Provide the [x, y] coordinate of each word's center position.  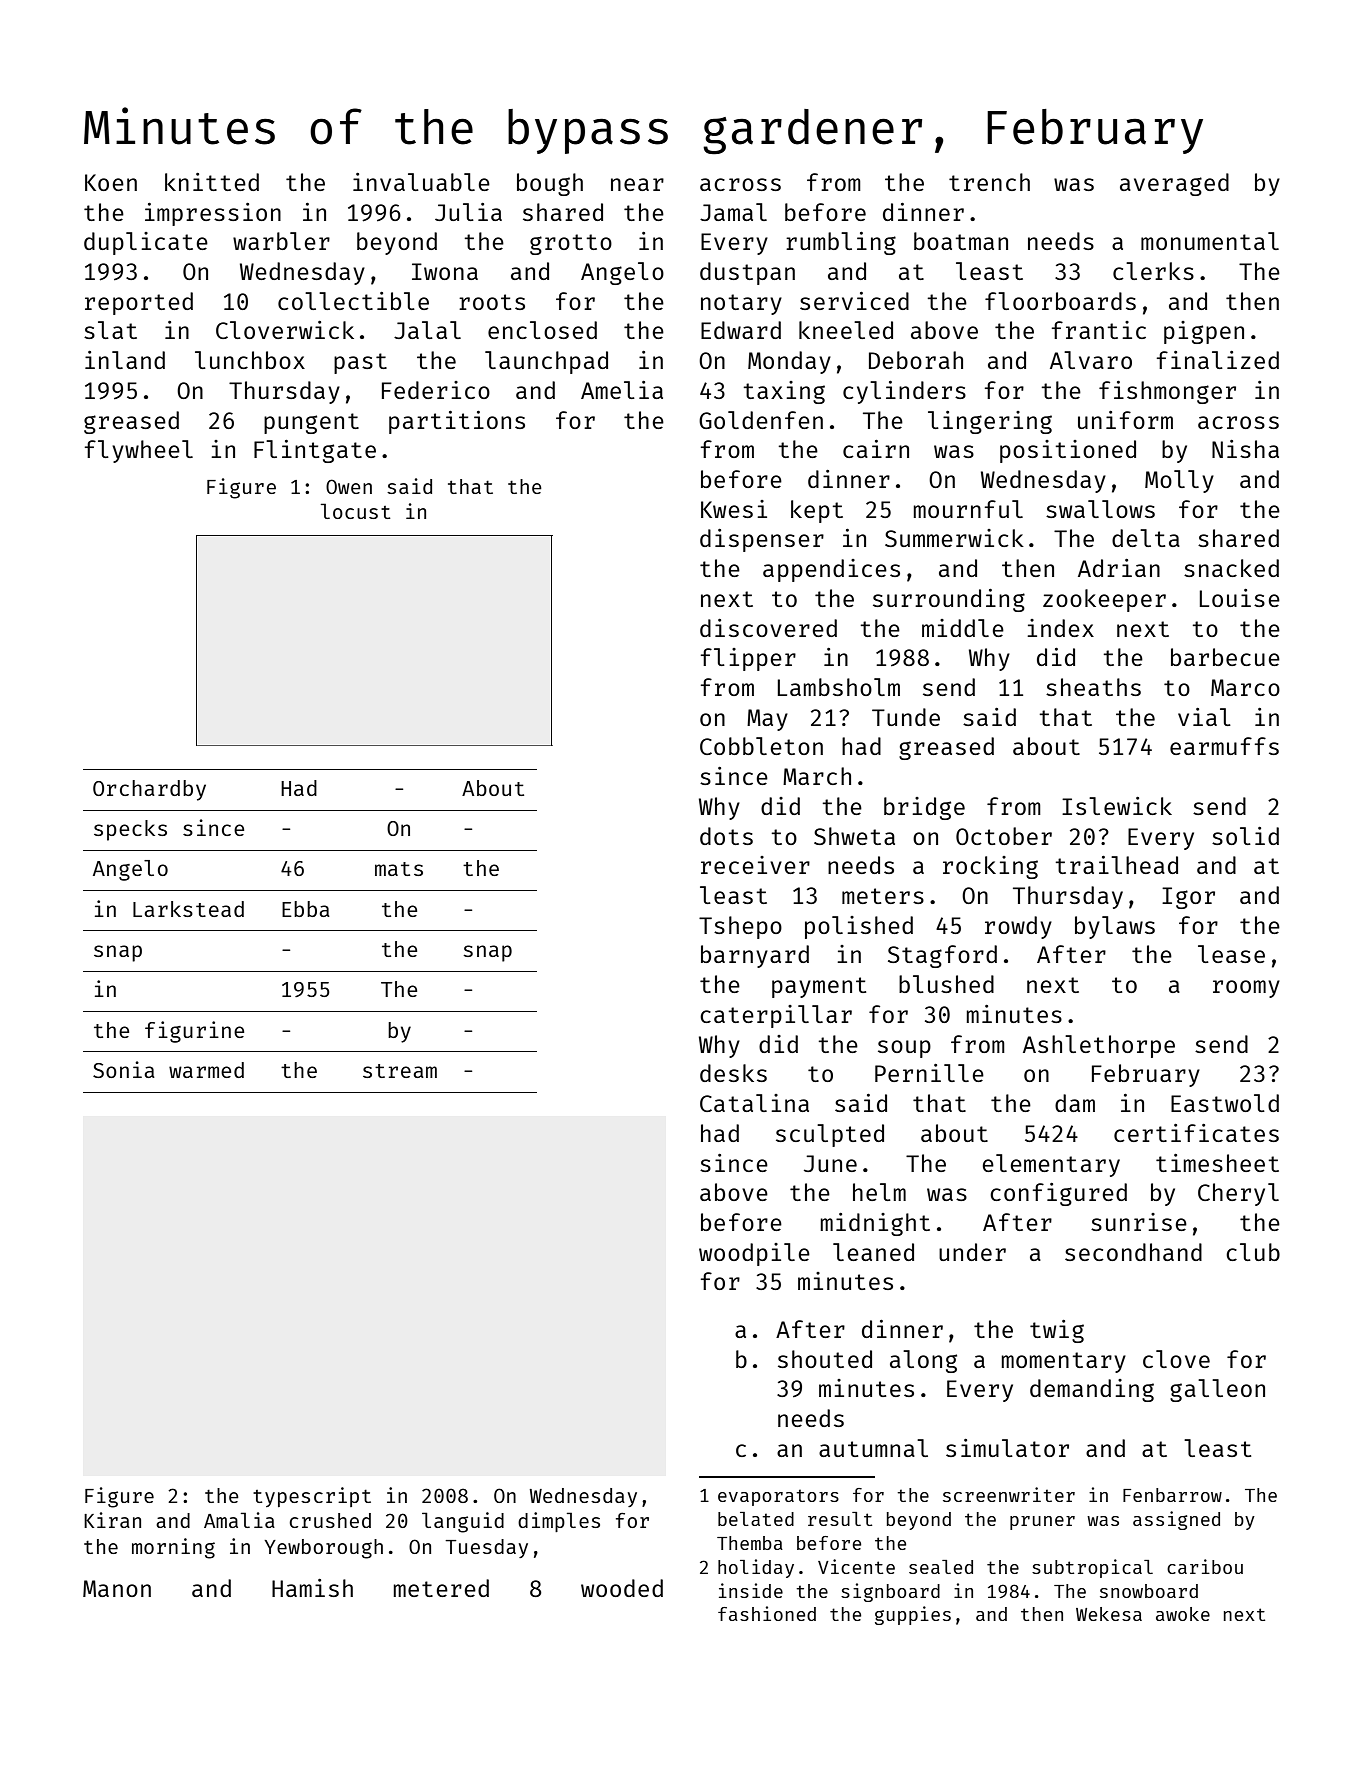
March [817, 776]
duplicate [146, 243]
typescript [312, 1497]
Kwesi [734, 509]
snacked [1231, 568]
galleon [1217, 1390]
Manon [117, 1588]
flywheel [139, 451]
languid [463, 1522]
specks [130, 830]
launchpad [546, 362]
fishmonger [1167, 392]
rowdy [1018, 927]
